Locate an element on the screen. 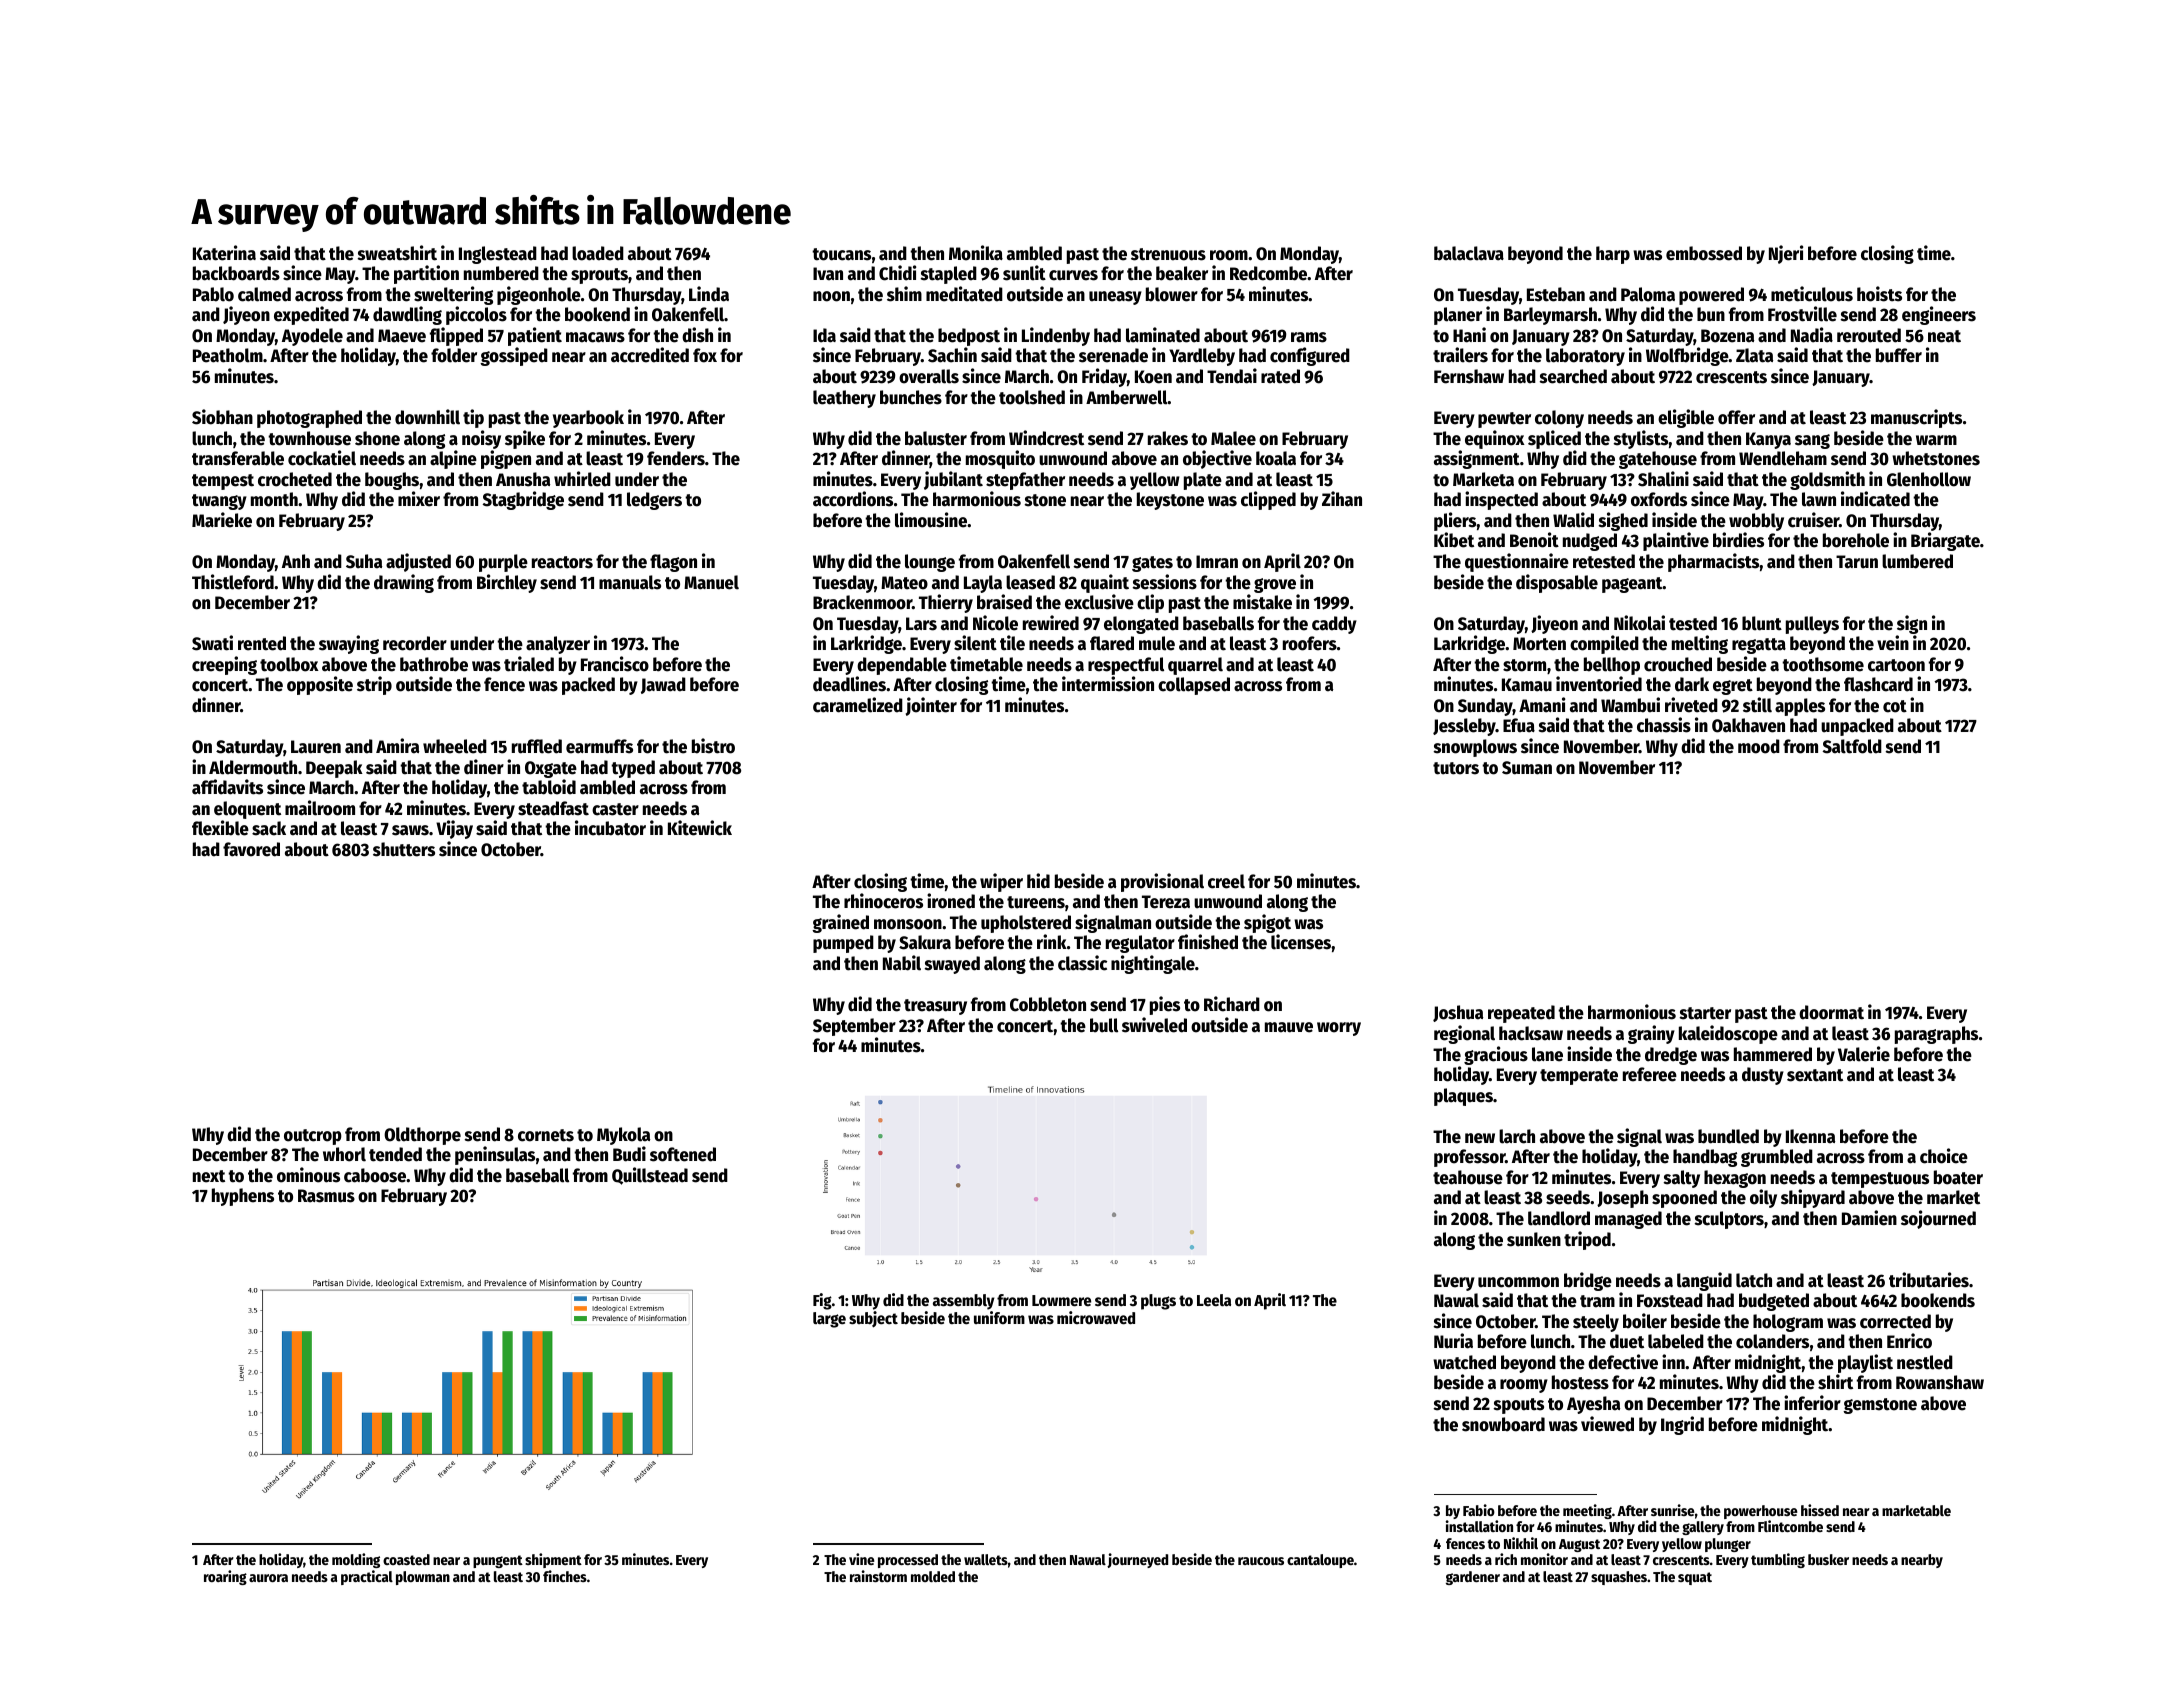 The image size is (2178, 1683). tabloid is located at coordinates (549, 787).
